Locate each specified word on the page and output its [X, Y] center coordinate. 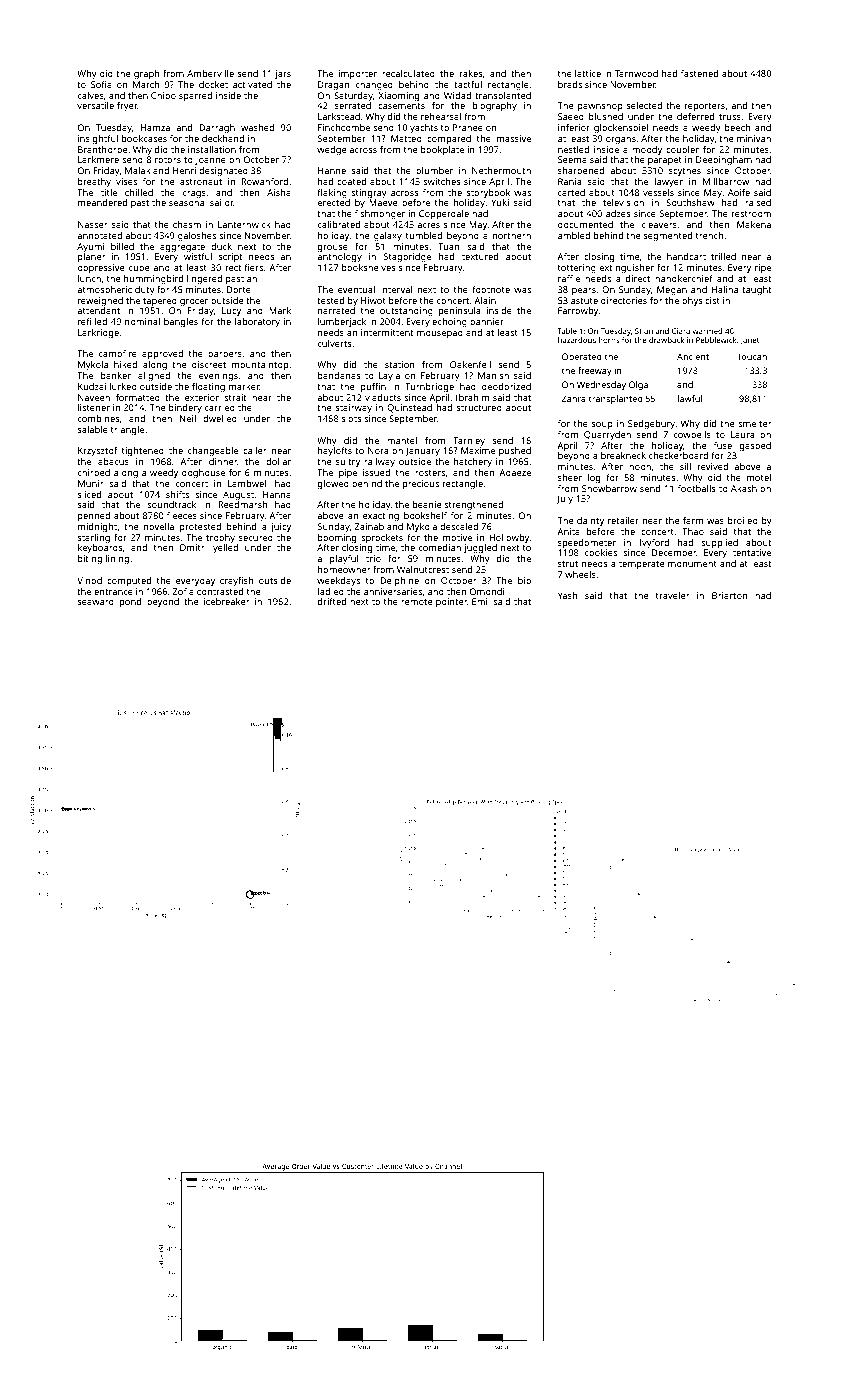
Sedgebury [651, 424]
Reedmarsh [243, 504]
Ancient [693, 356]
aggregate [182, 248]
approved [162, 354]
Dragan [333, 85]
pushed [515, 451]
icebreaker [227, 601]
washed [257, 127]
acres [428, 225]
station [400, 364]
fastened [699, 73]
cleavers [659, 224]
